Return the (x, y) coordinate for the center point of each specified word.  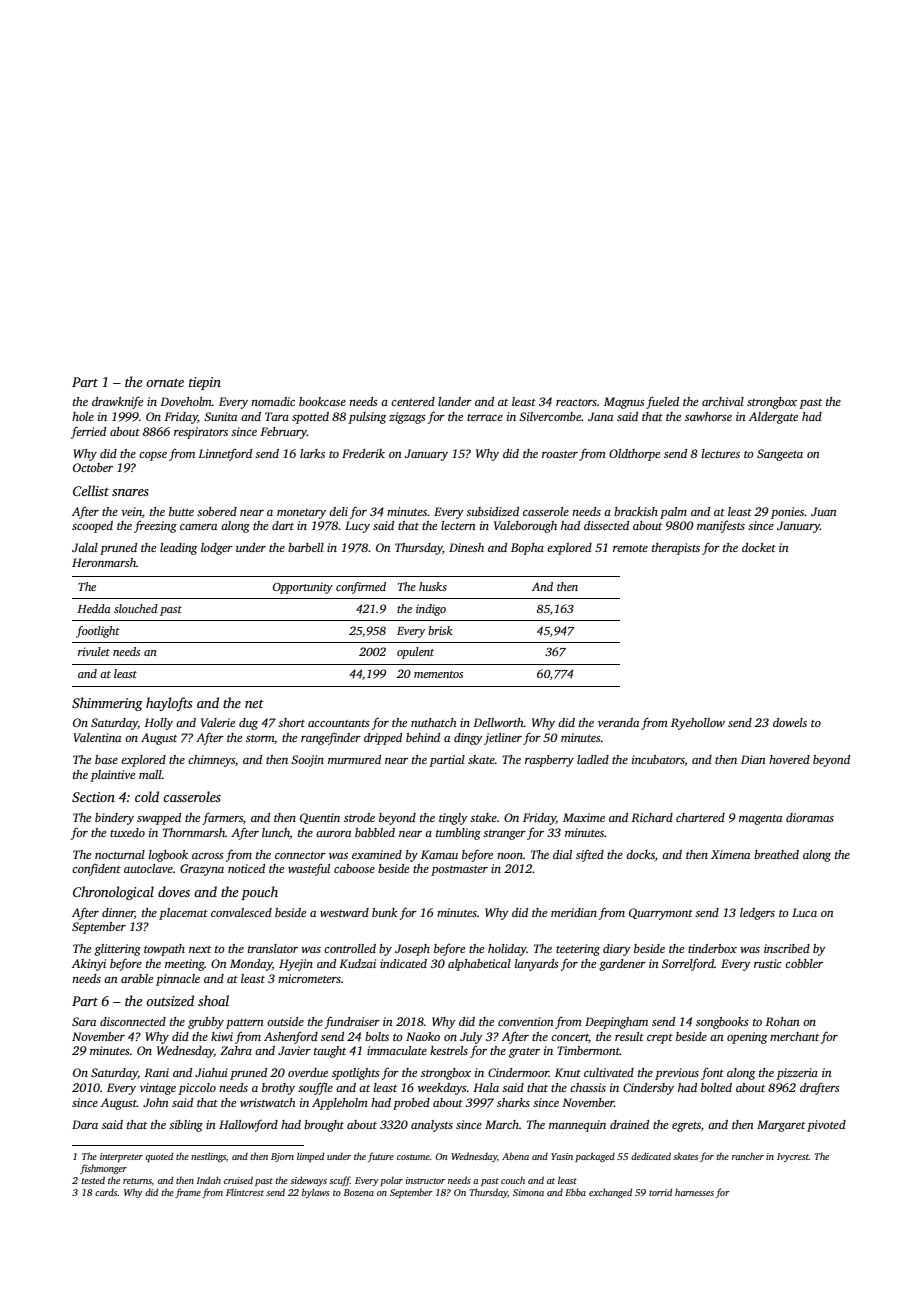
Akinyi (89, 965)
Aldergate (773, 418)
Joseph (412, 950)
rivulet (94, 651)
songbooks (722, 1023)
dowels (790, 722)
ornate (165, 383)
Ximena (730, 854)
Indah (208, 1180)
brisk (440, 630)
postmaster (459, 871)
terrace (485, 417)
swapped (159, 819)
